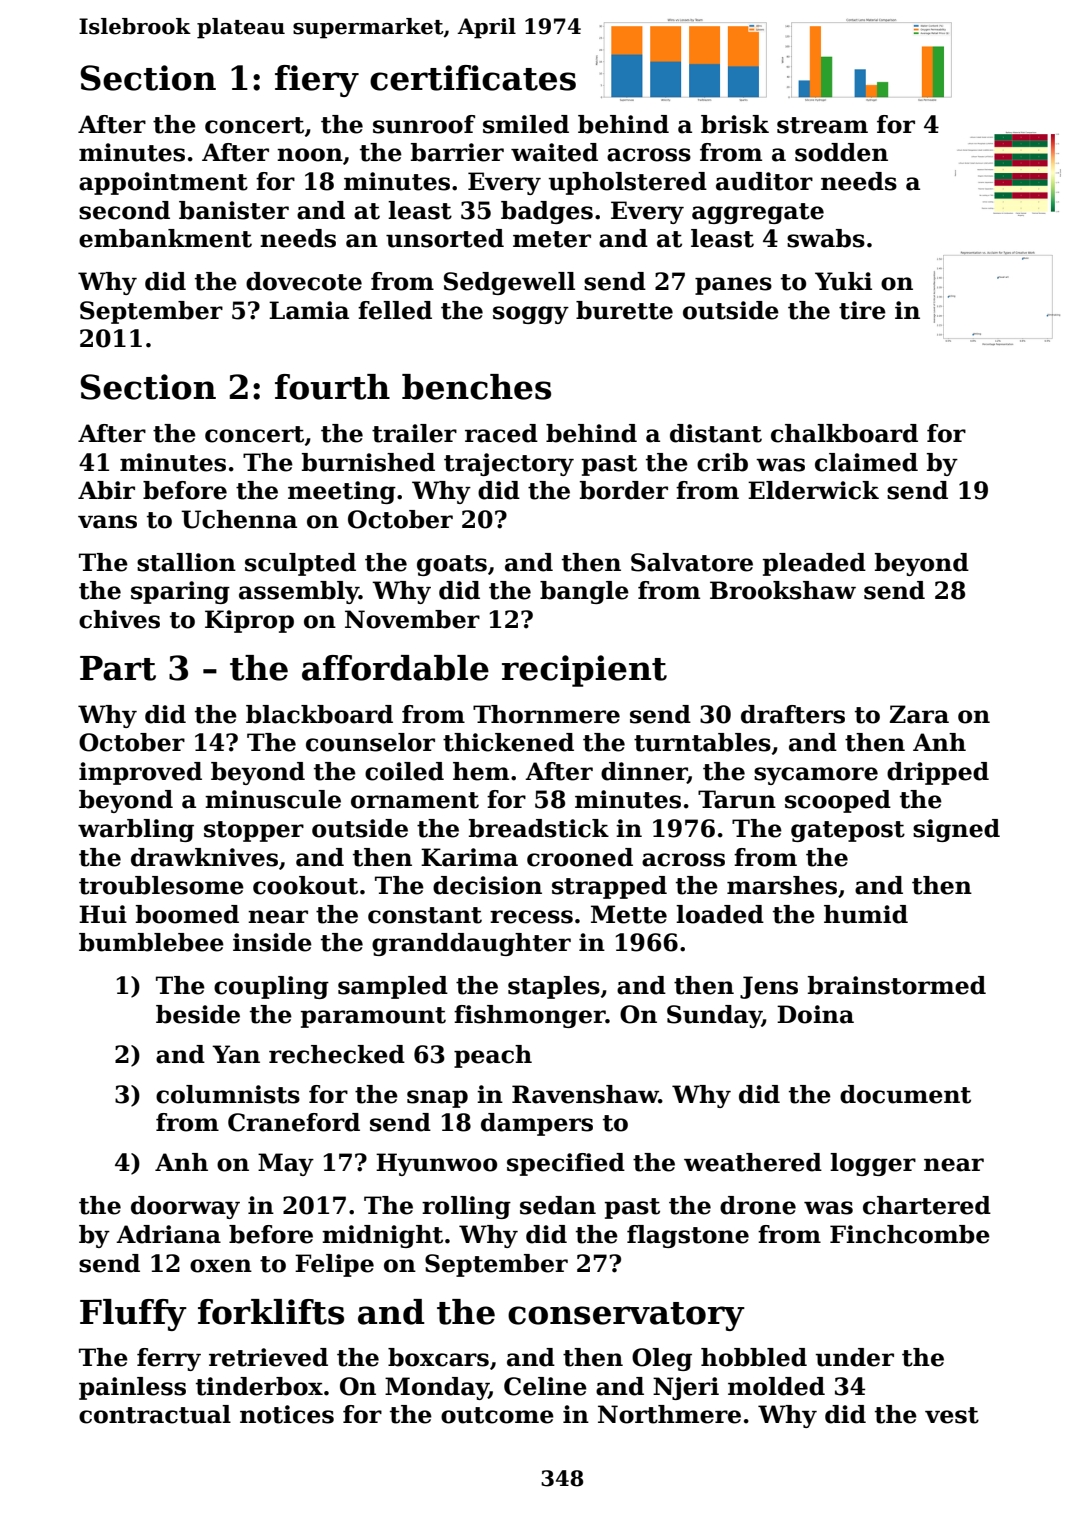  Describe the element at coordinates (268, 1357) in the page. I see `retrieved` at that location.
